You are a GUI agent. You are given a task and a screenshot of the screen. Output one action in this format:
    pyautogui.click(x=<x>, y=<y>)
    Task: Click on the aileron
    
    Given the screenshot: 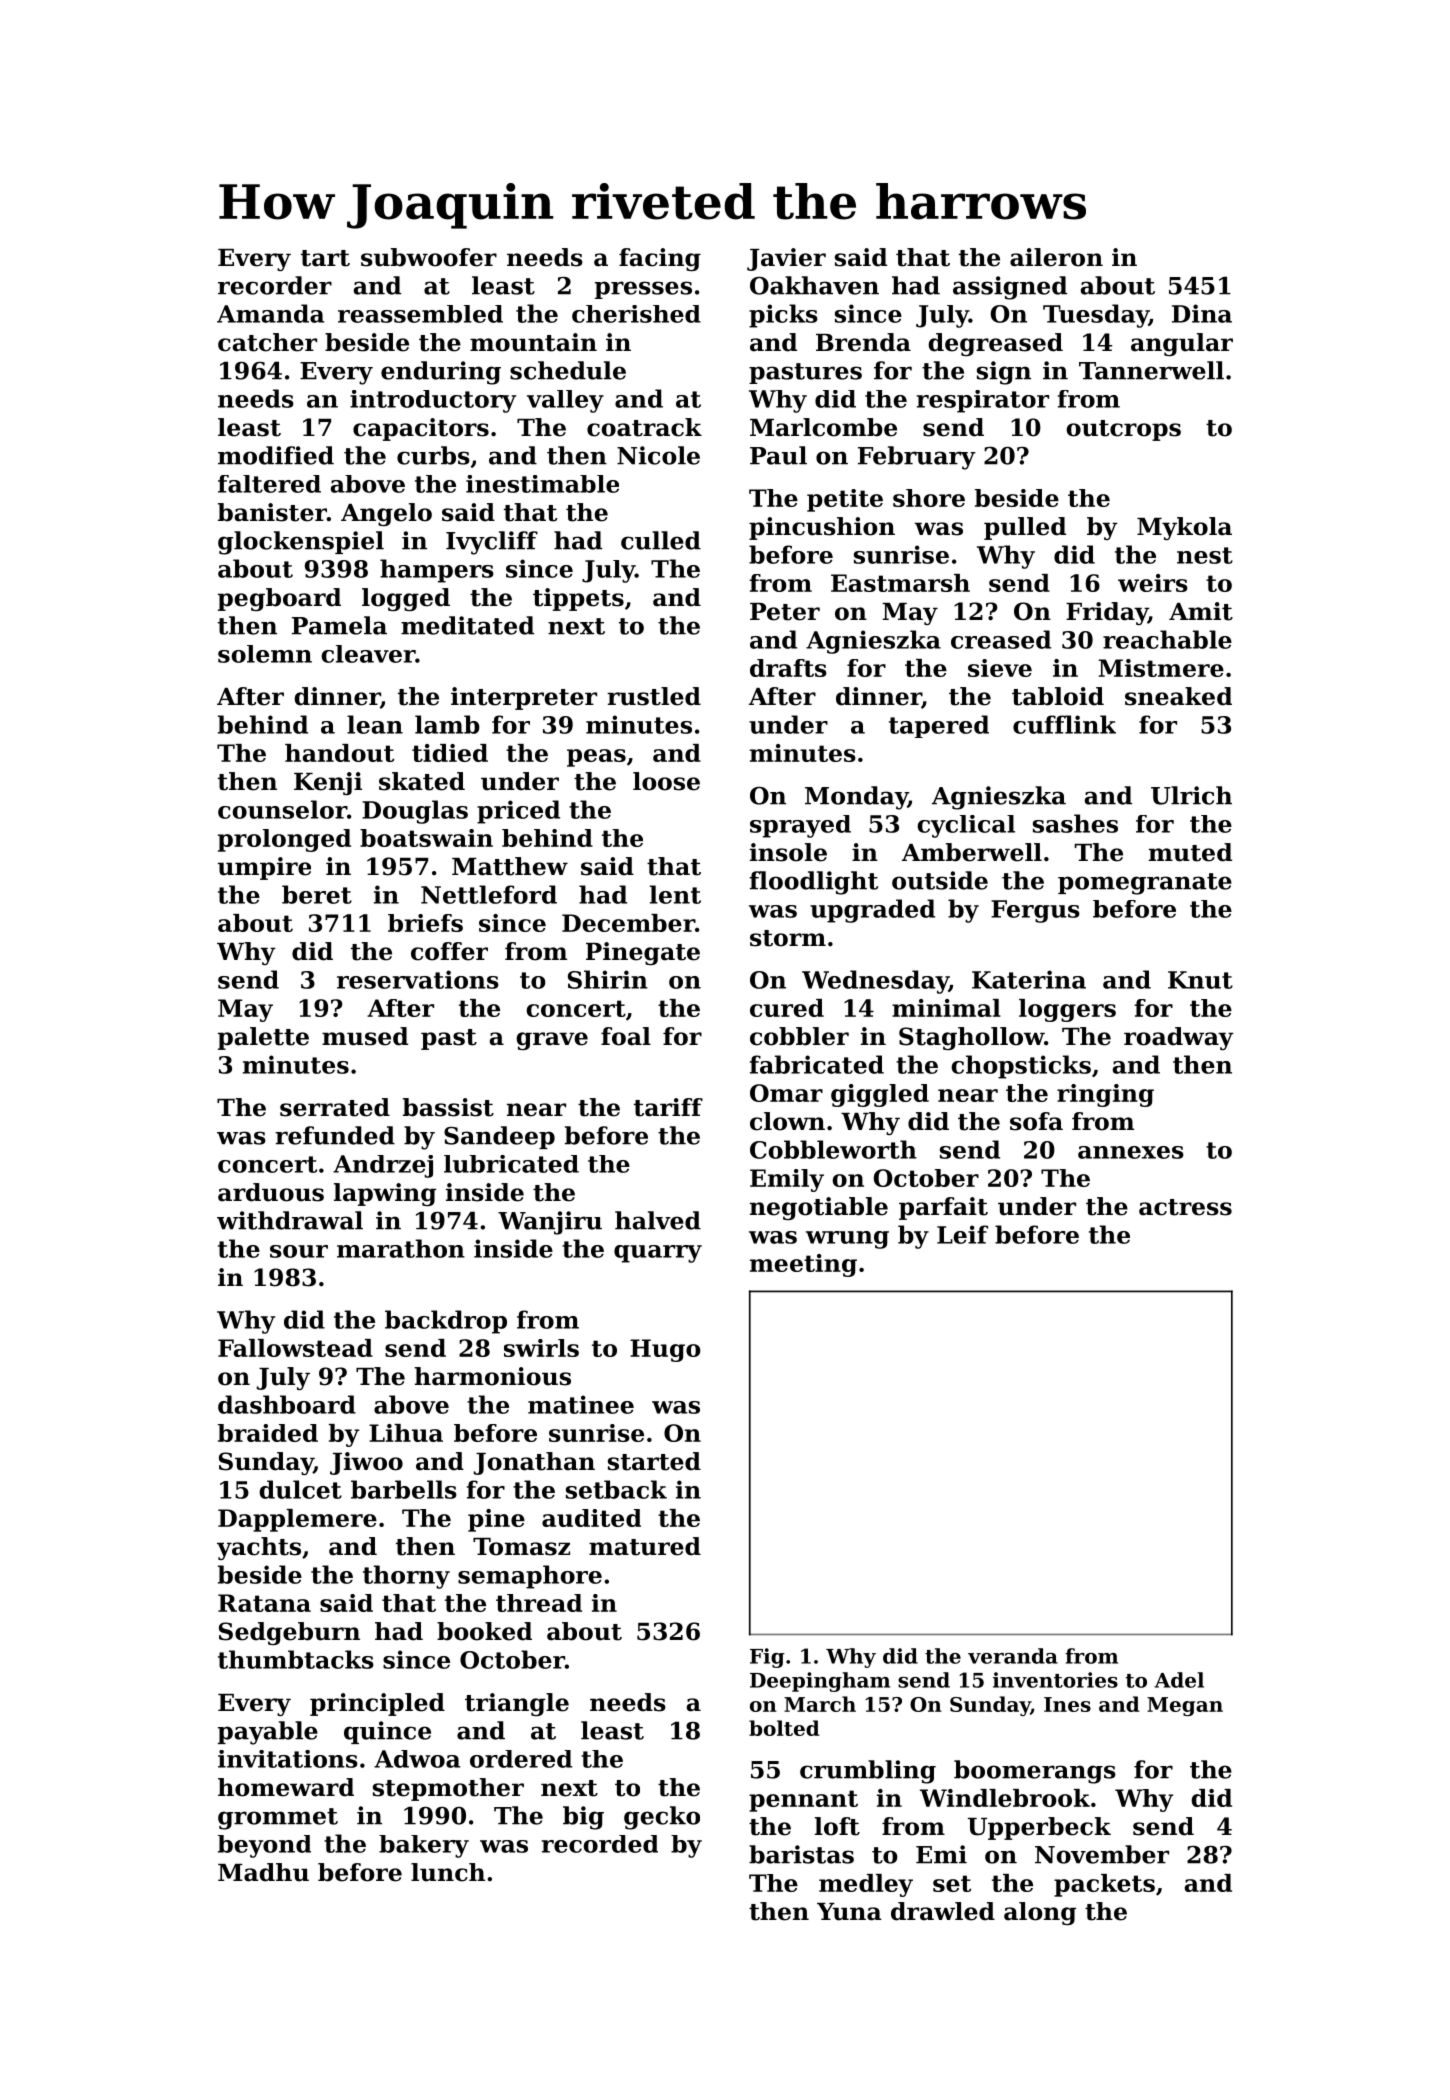 What is the action you would take?
    pyautogui.click(x=1056, y=257)
